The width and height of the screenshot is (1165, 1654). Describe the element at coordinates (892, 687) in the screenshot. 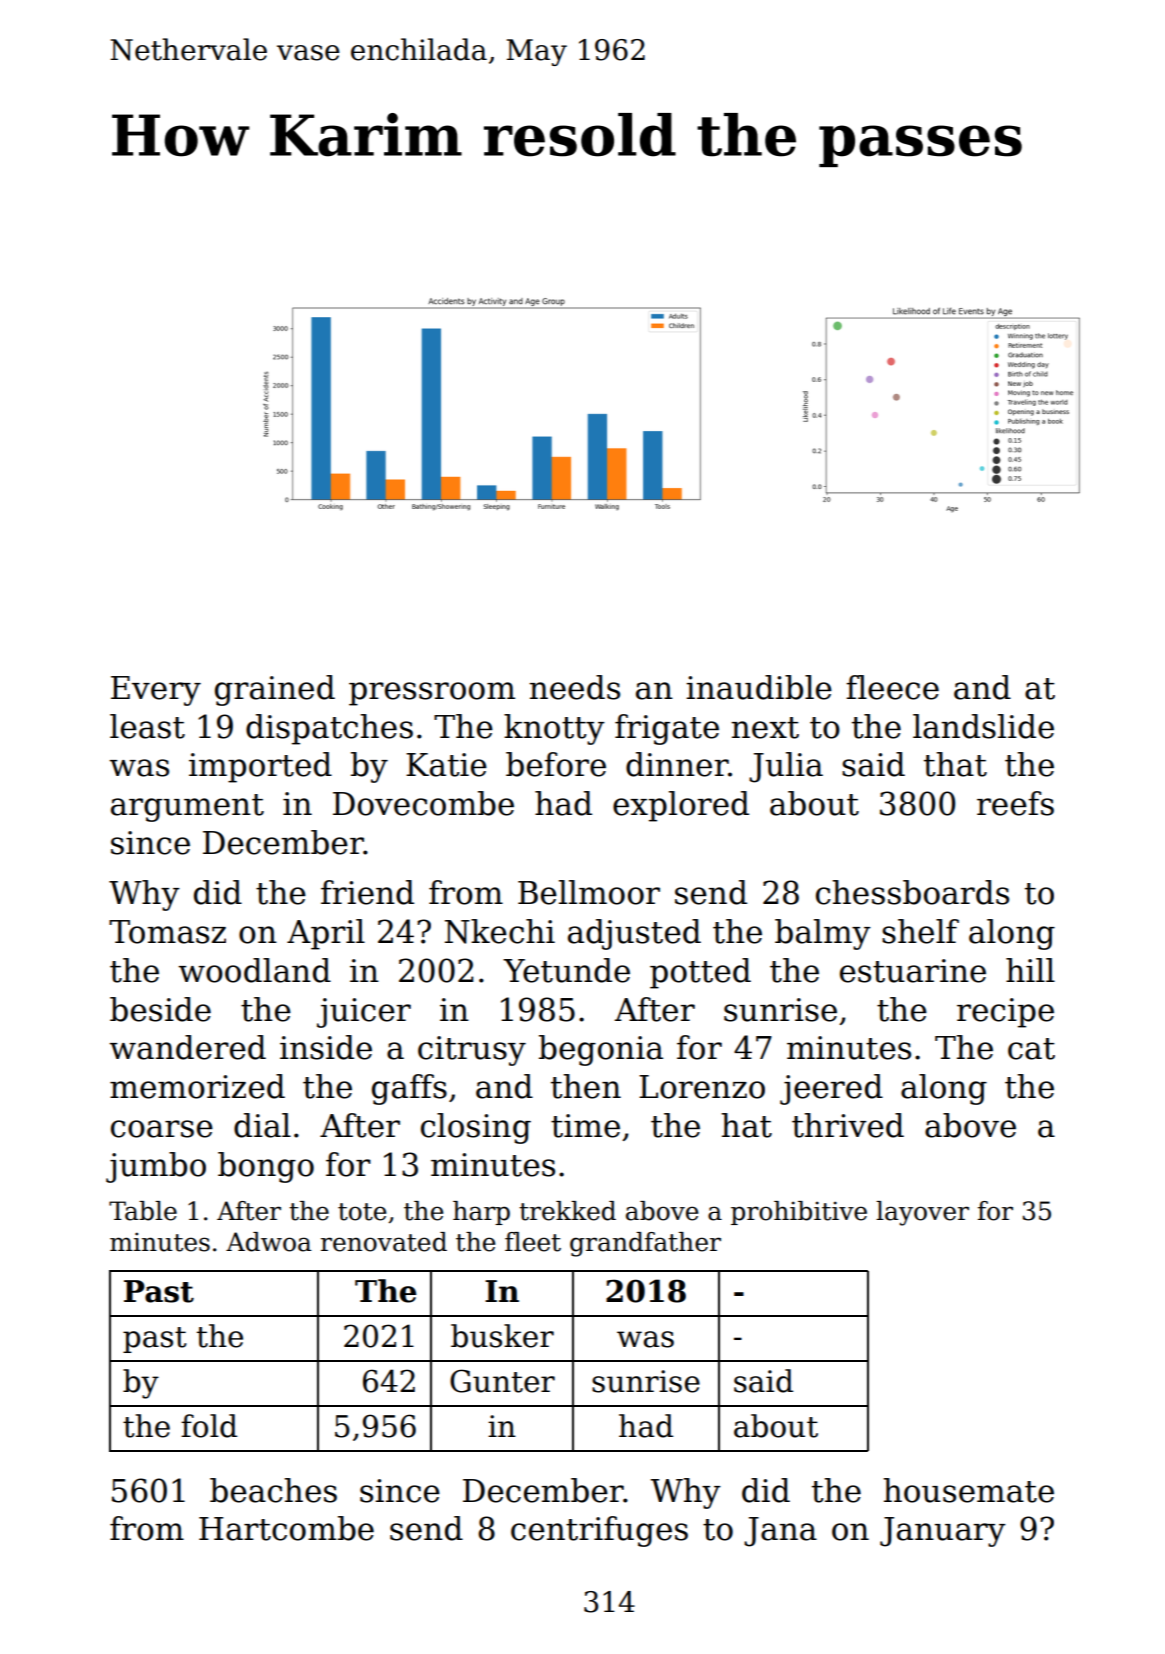

I see `fleece` at that location.
